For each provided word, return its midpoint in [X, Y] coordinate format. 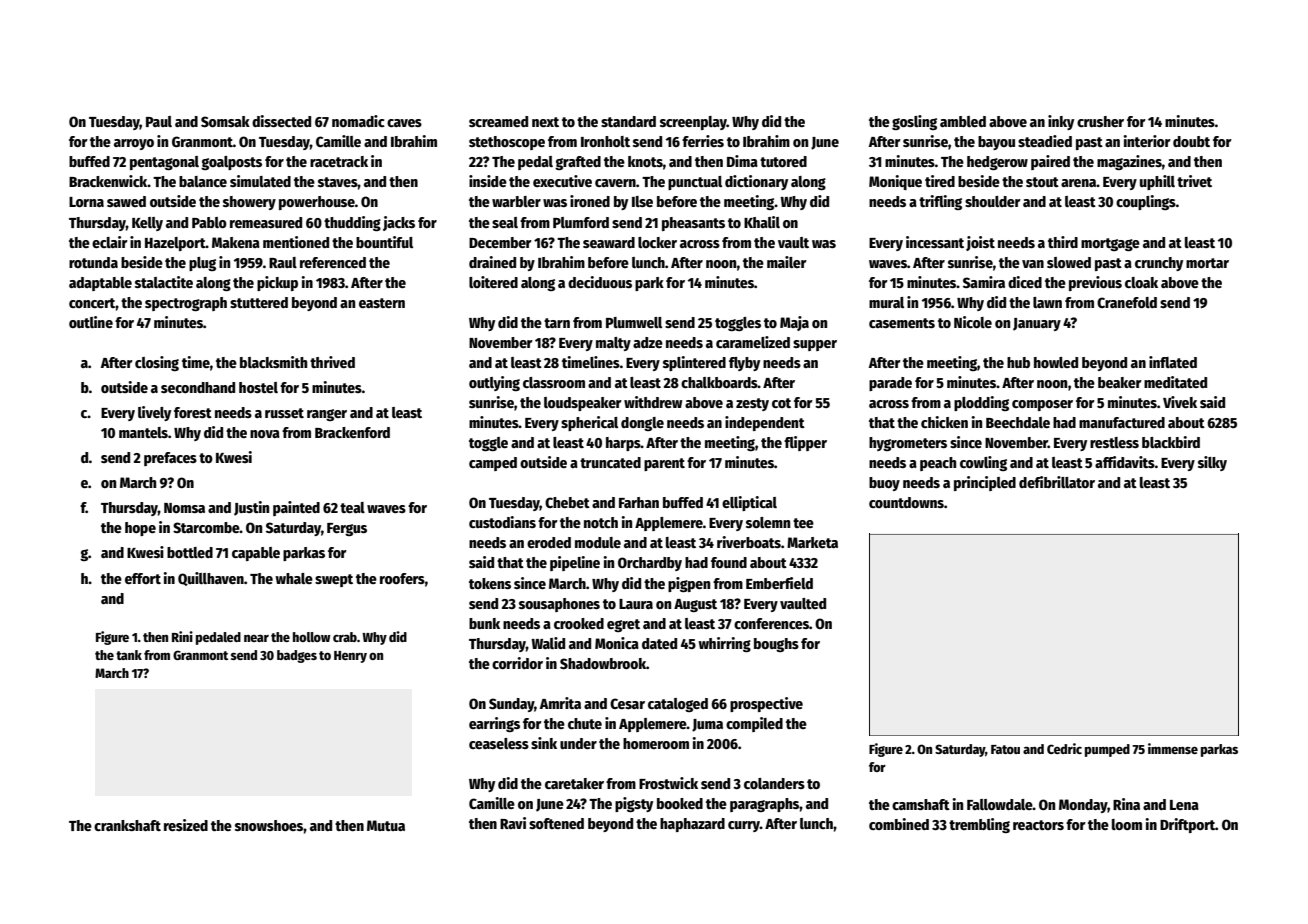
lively [154, 413]
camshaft [921, 804]
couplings [1146, 202]
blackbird [1171, 442]
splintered [694, 363]
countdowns [906, 502]
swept [334, 580]
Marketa [812, 542]
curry [744, 826]
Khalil [762, 222]
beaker [1120, 382]
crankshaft [127, 825]
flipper [805, 443]
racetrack [339, 161]
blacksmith [273, 362]
